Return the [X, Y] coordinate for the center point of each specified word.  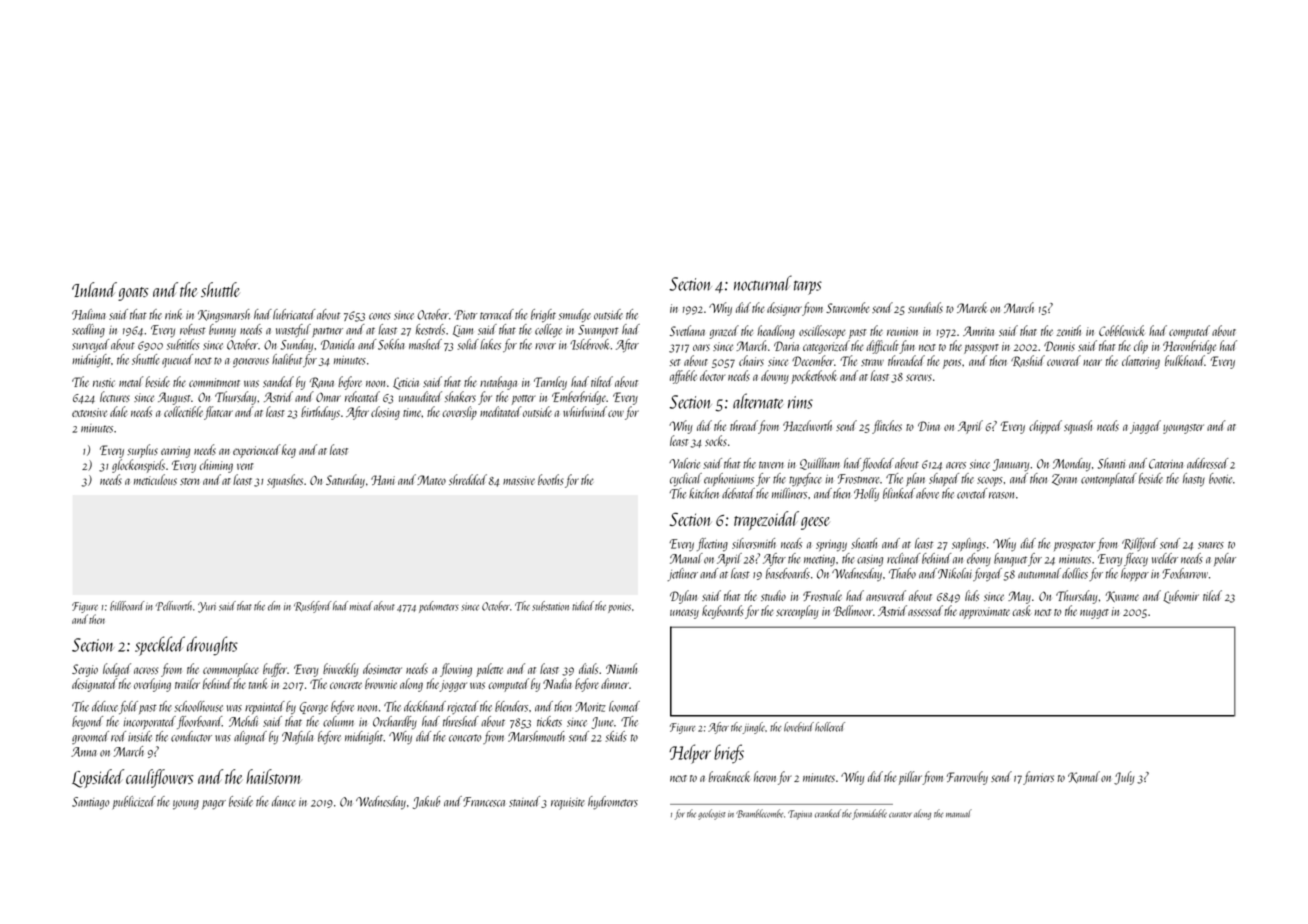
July [1124, 778]
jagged [1145, 427]
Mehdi [243, 721]
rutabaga [498, 383]
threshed [461, 721]
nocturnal [763, 283]
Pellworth [174, 606]
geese [815, 523]
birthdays [320, 413]
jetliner [682, 574]
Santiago [90, 803]
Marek [972, 307]
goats [133, 294]
